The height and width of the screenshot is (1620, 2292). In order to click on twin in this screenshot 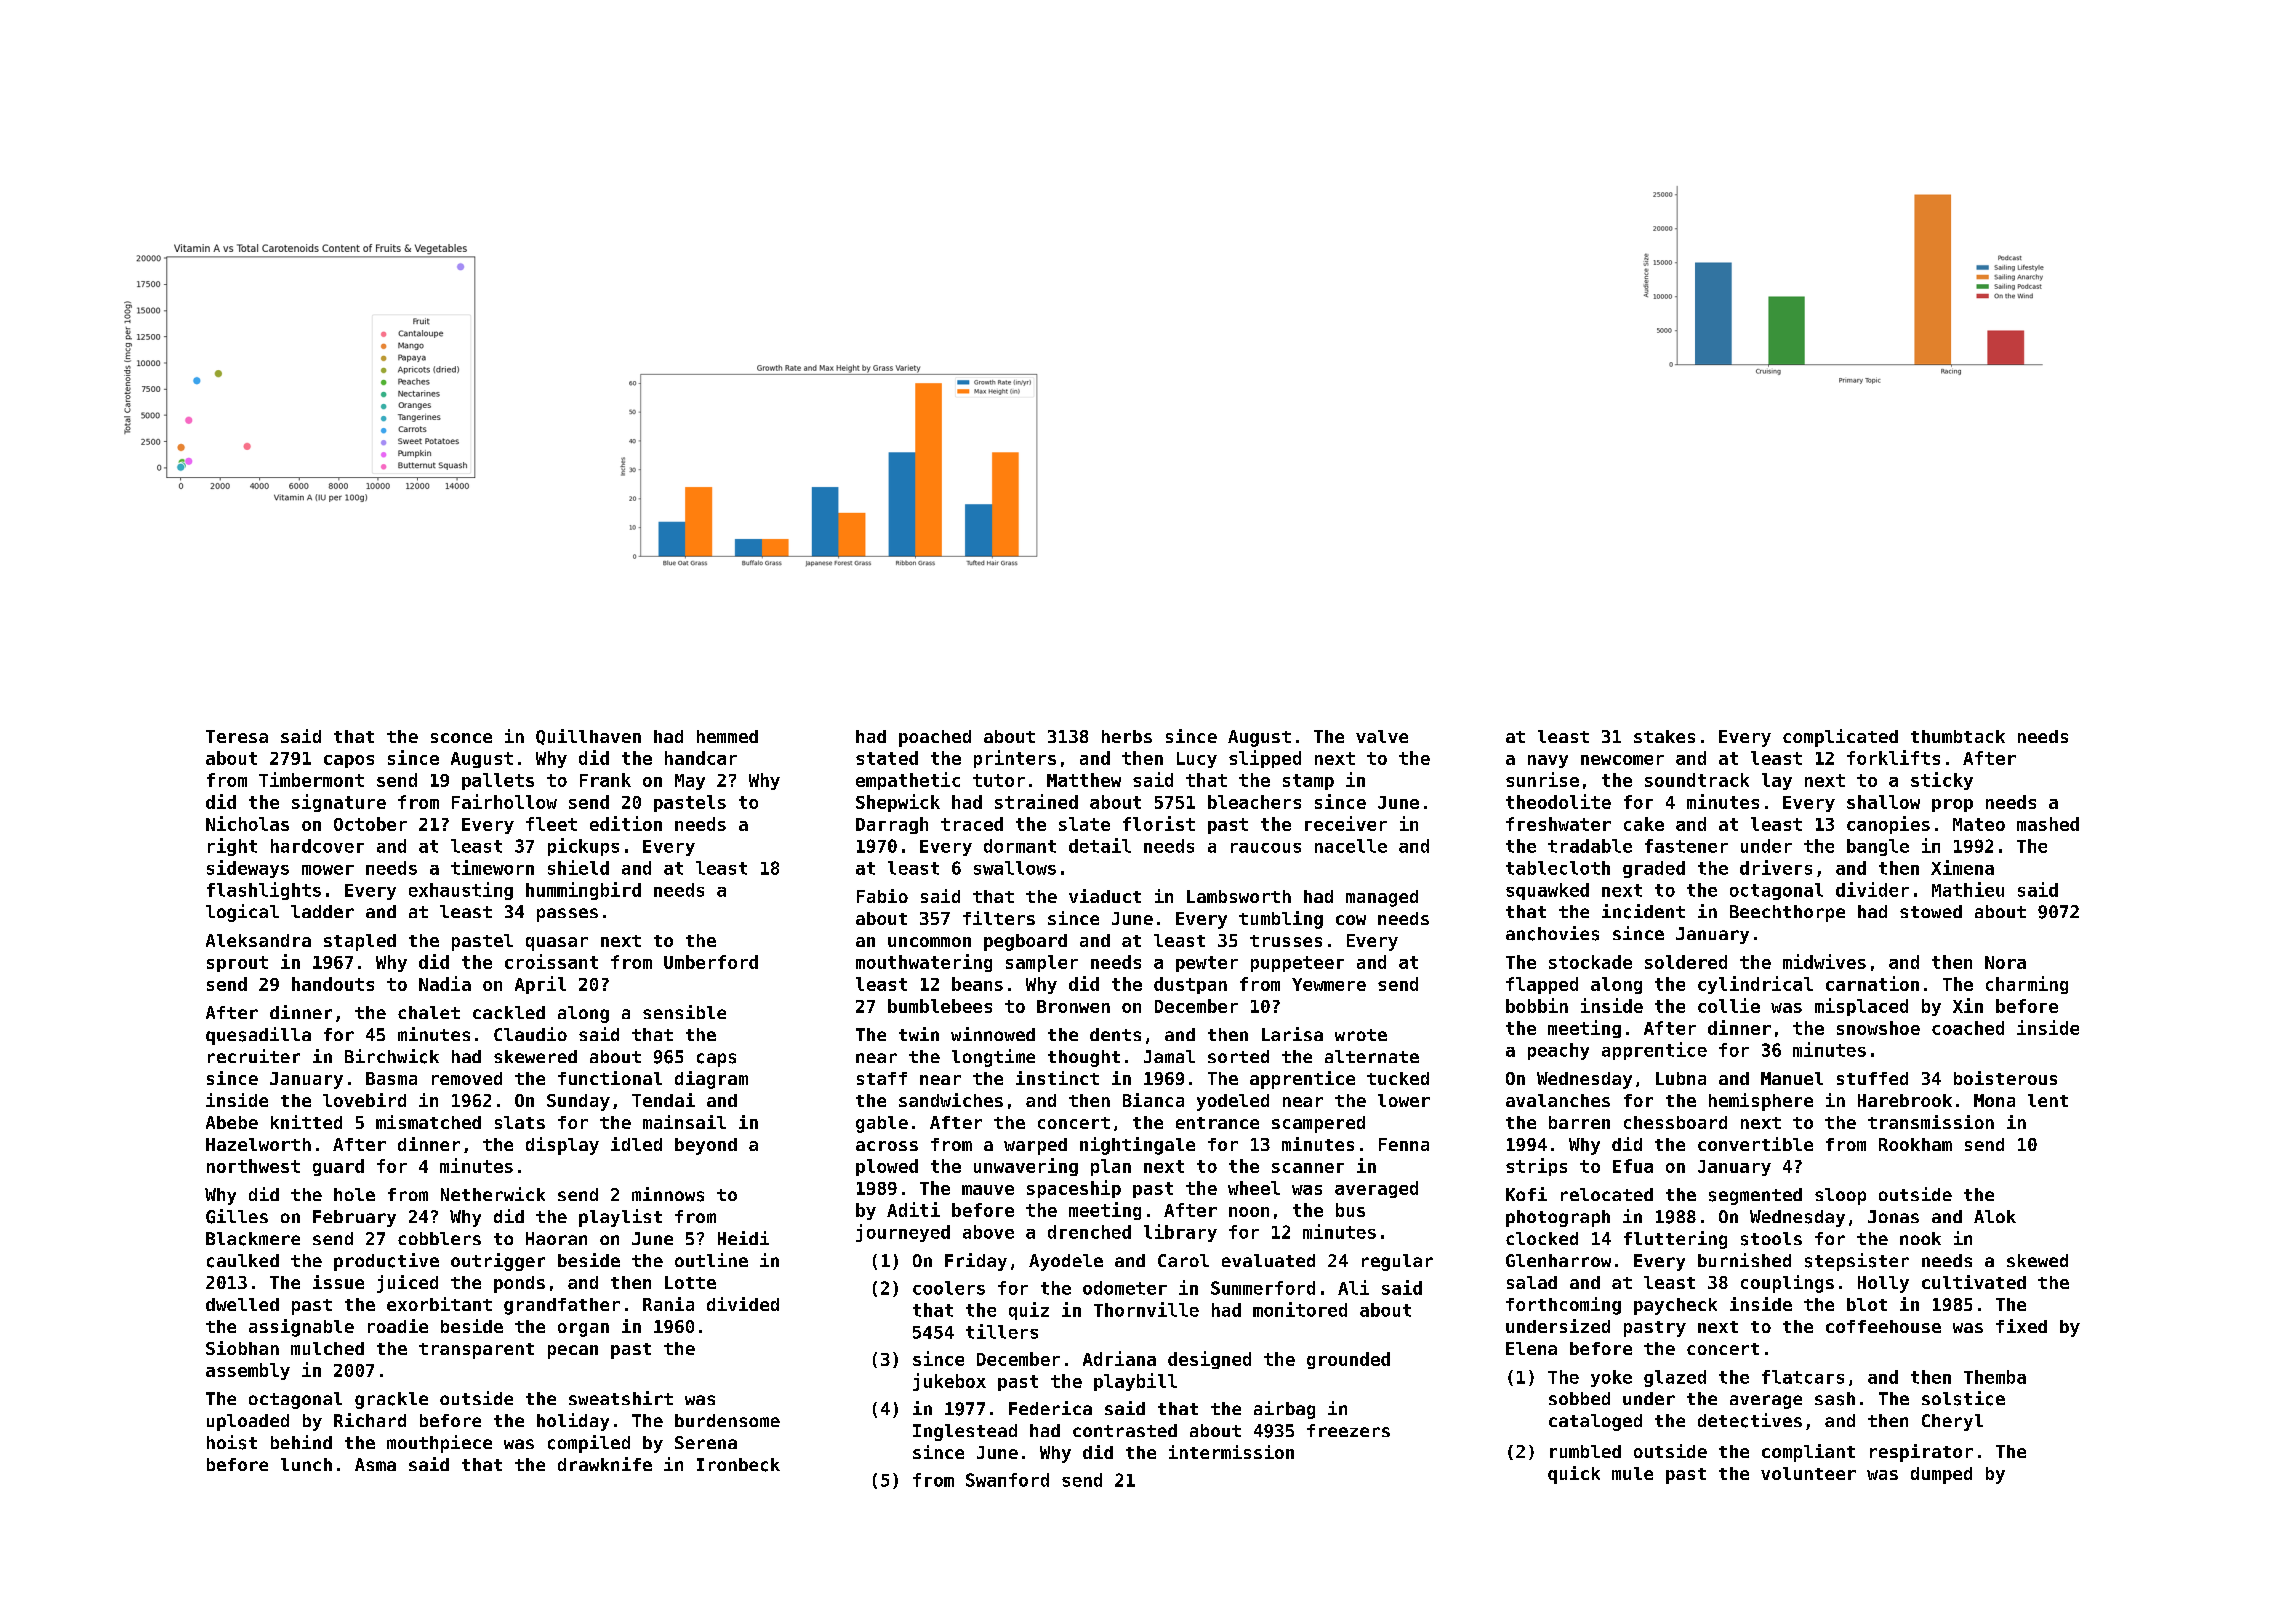, I will do `click(919, 1034)`.
